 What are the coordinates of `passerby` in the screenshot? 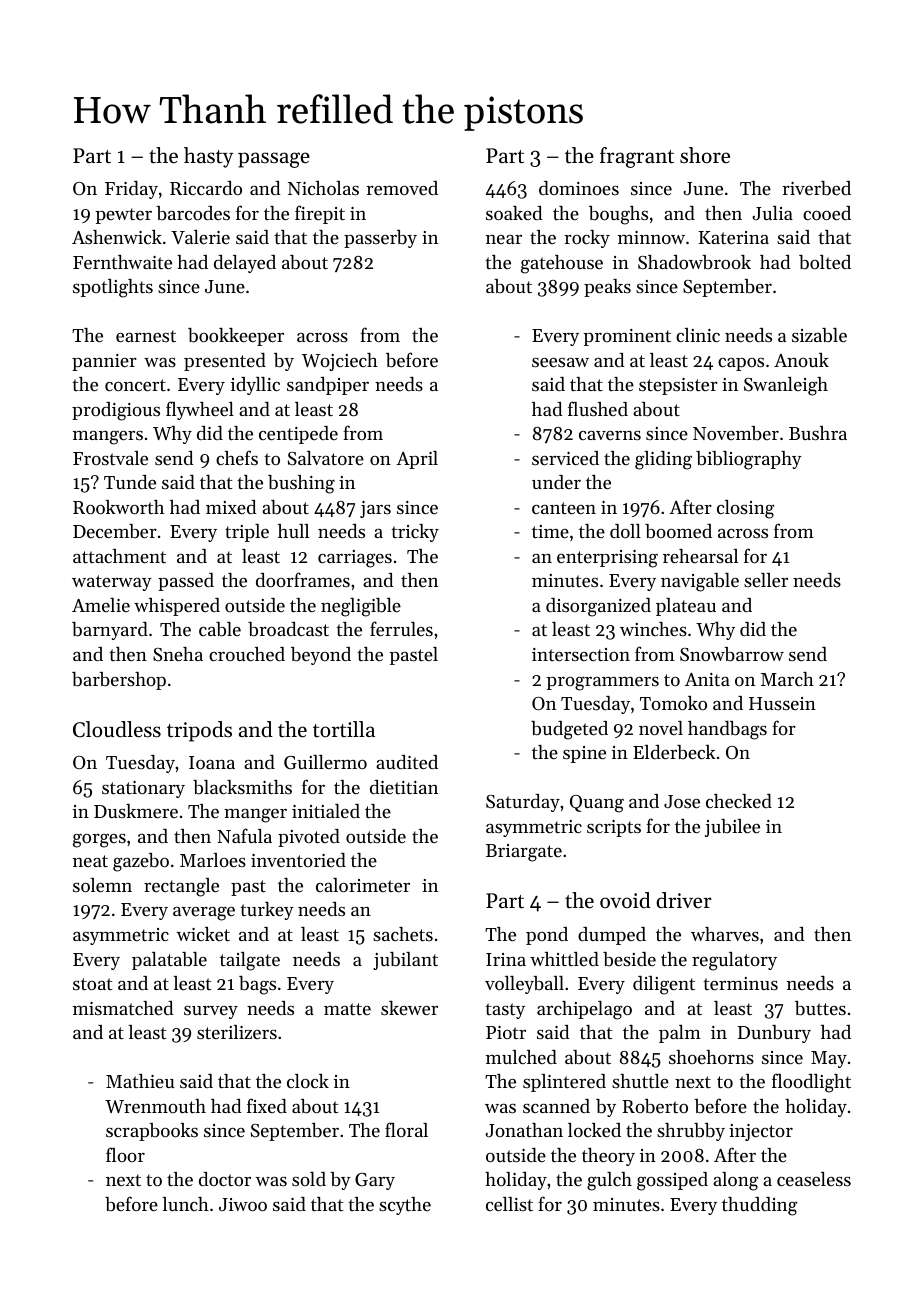 It's located at (380, 239).
